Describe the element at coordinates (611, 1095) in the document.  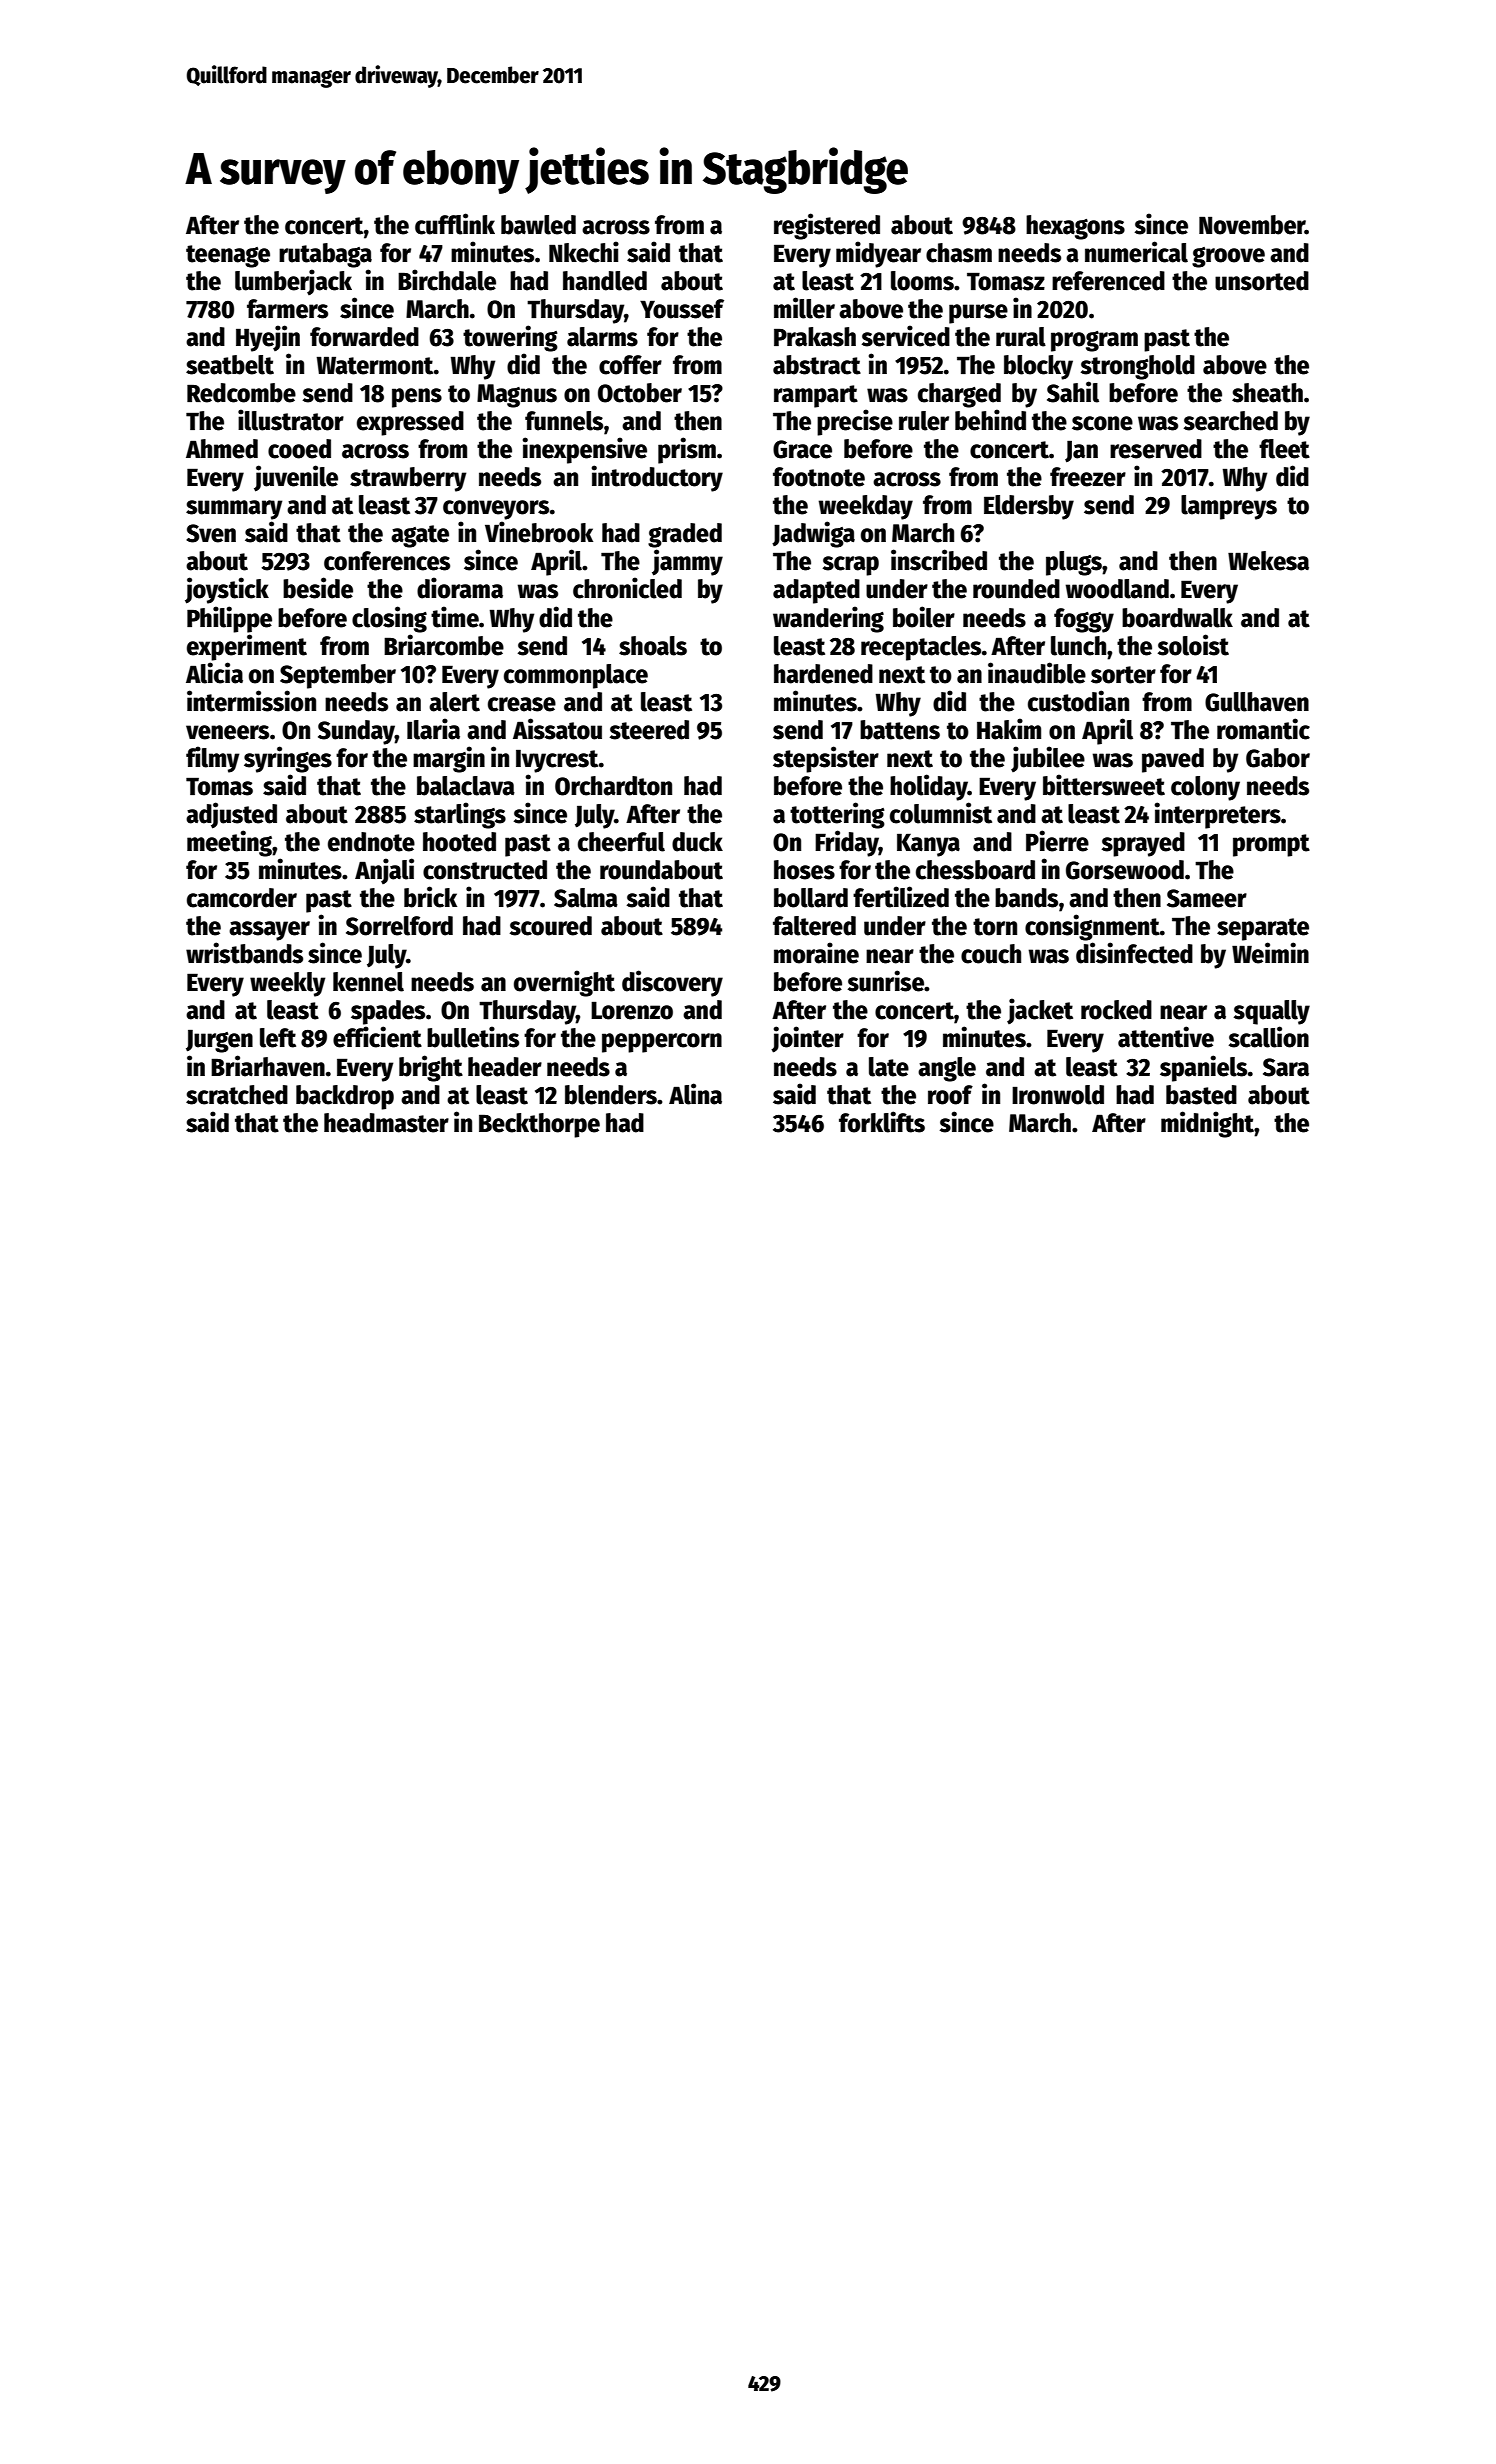
I see `blenders` at that location.
